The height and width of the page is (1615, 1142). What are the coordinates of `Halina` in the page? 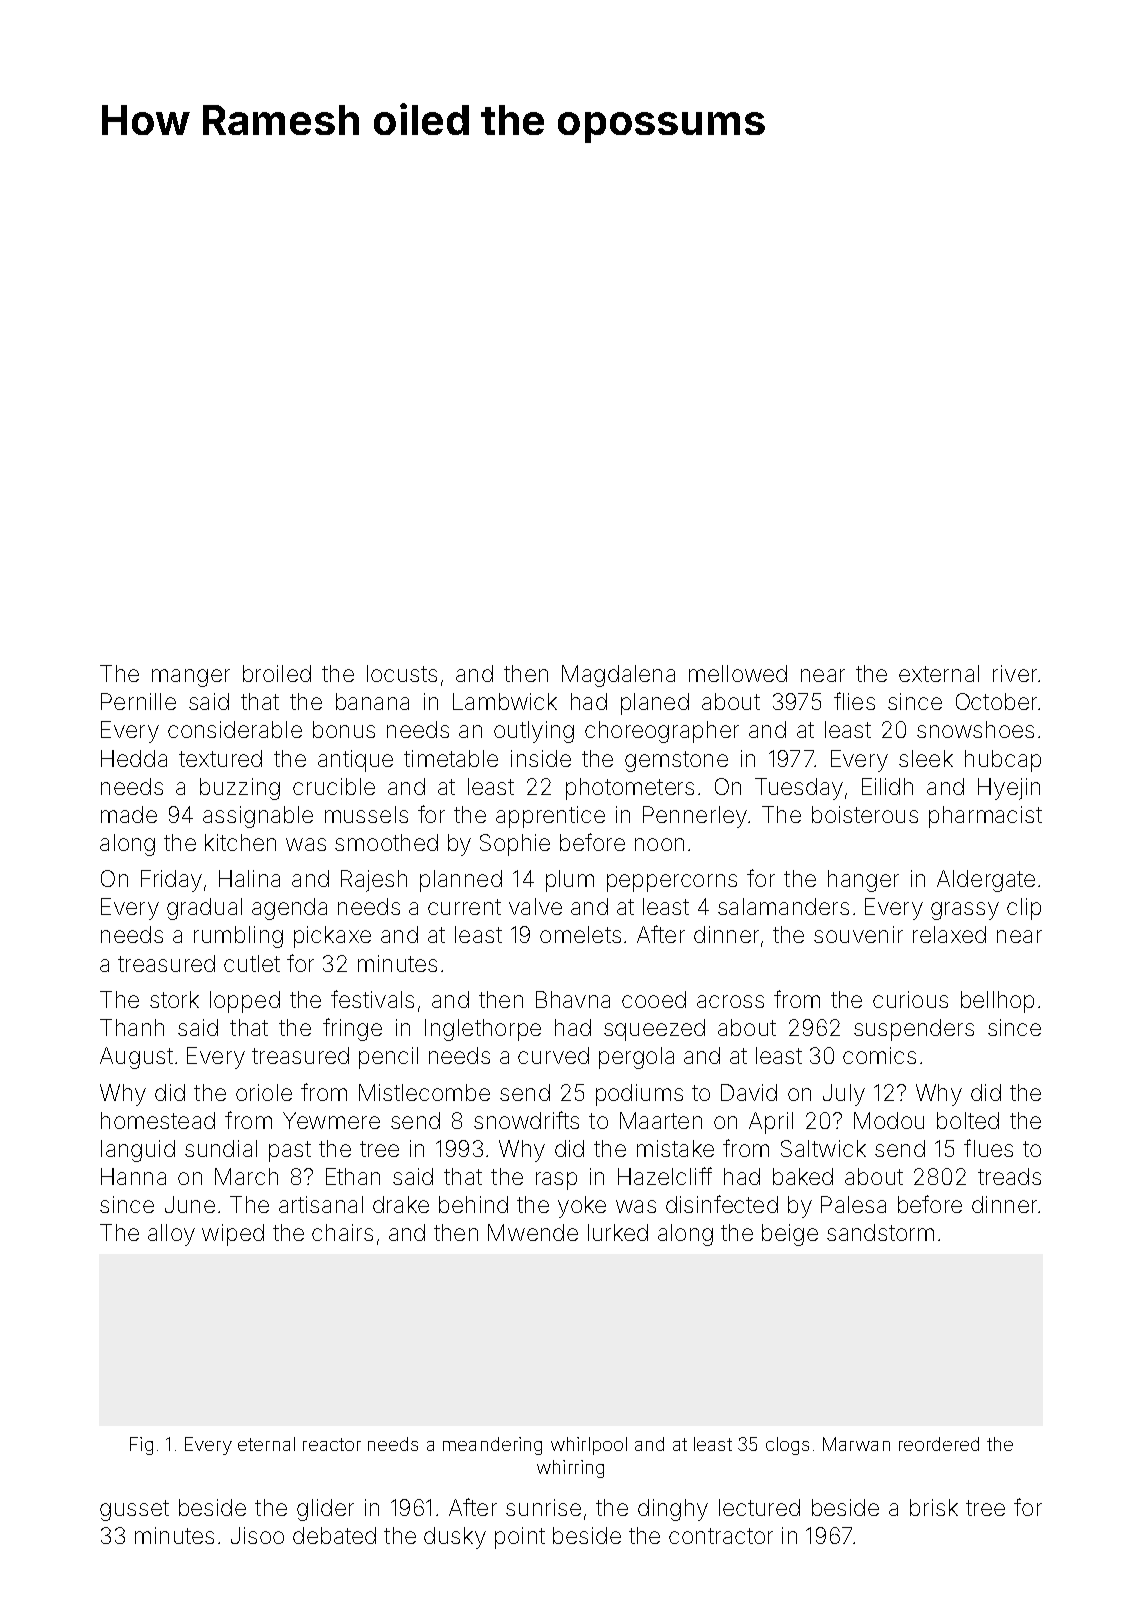 It's located at (249, 878).
